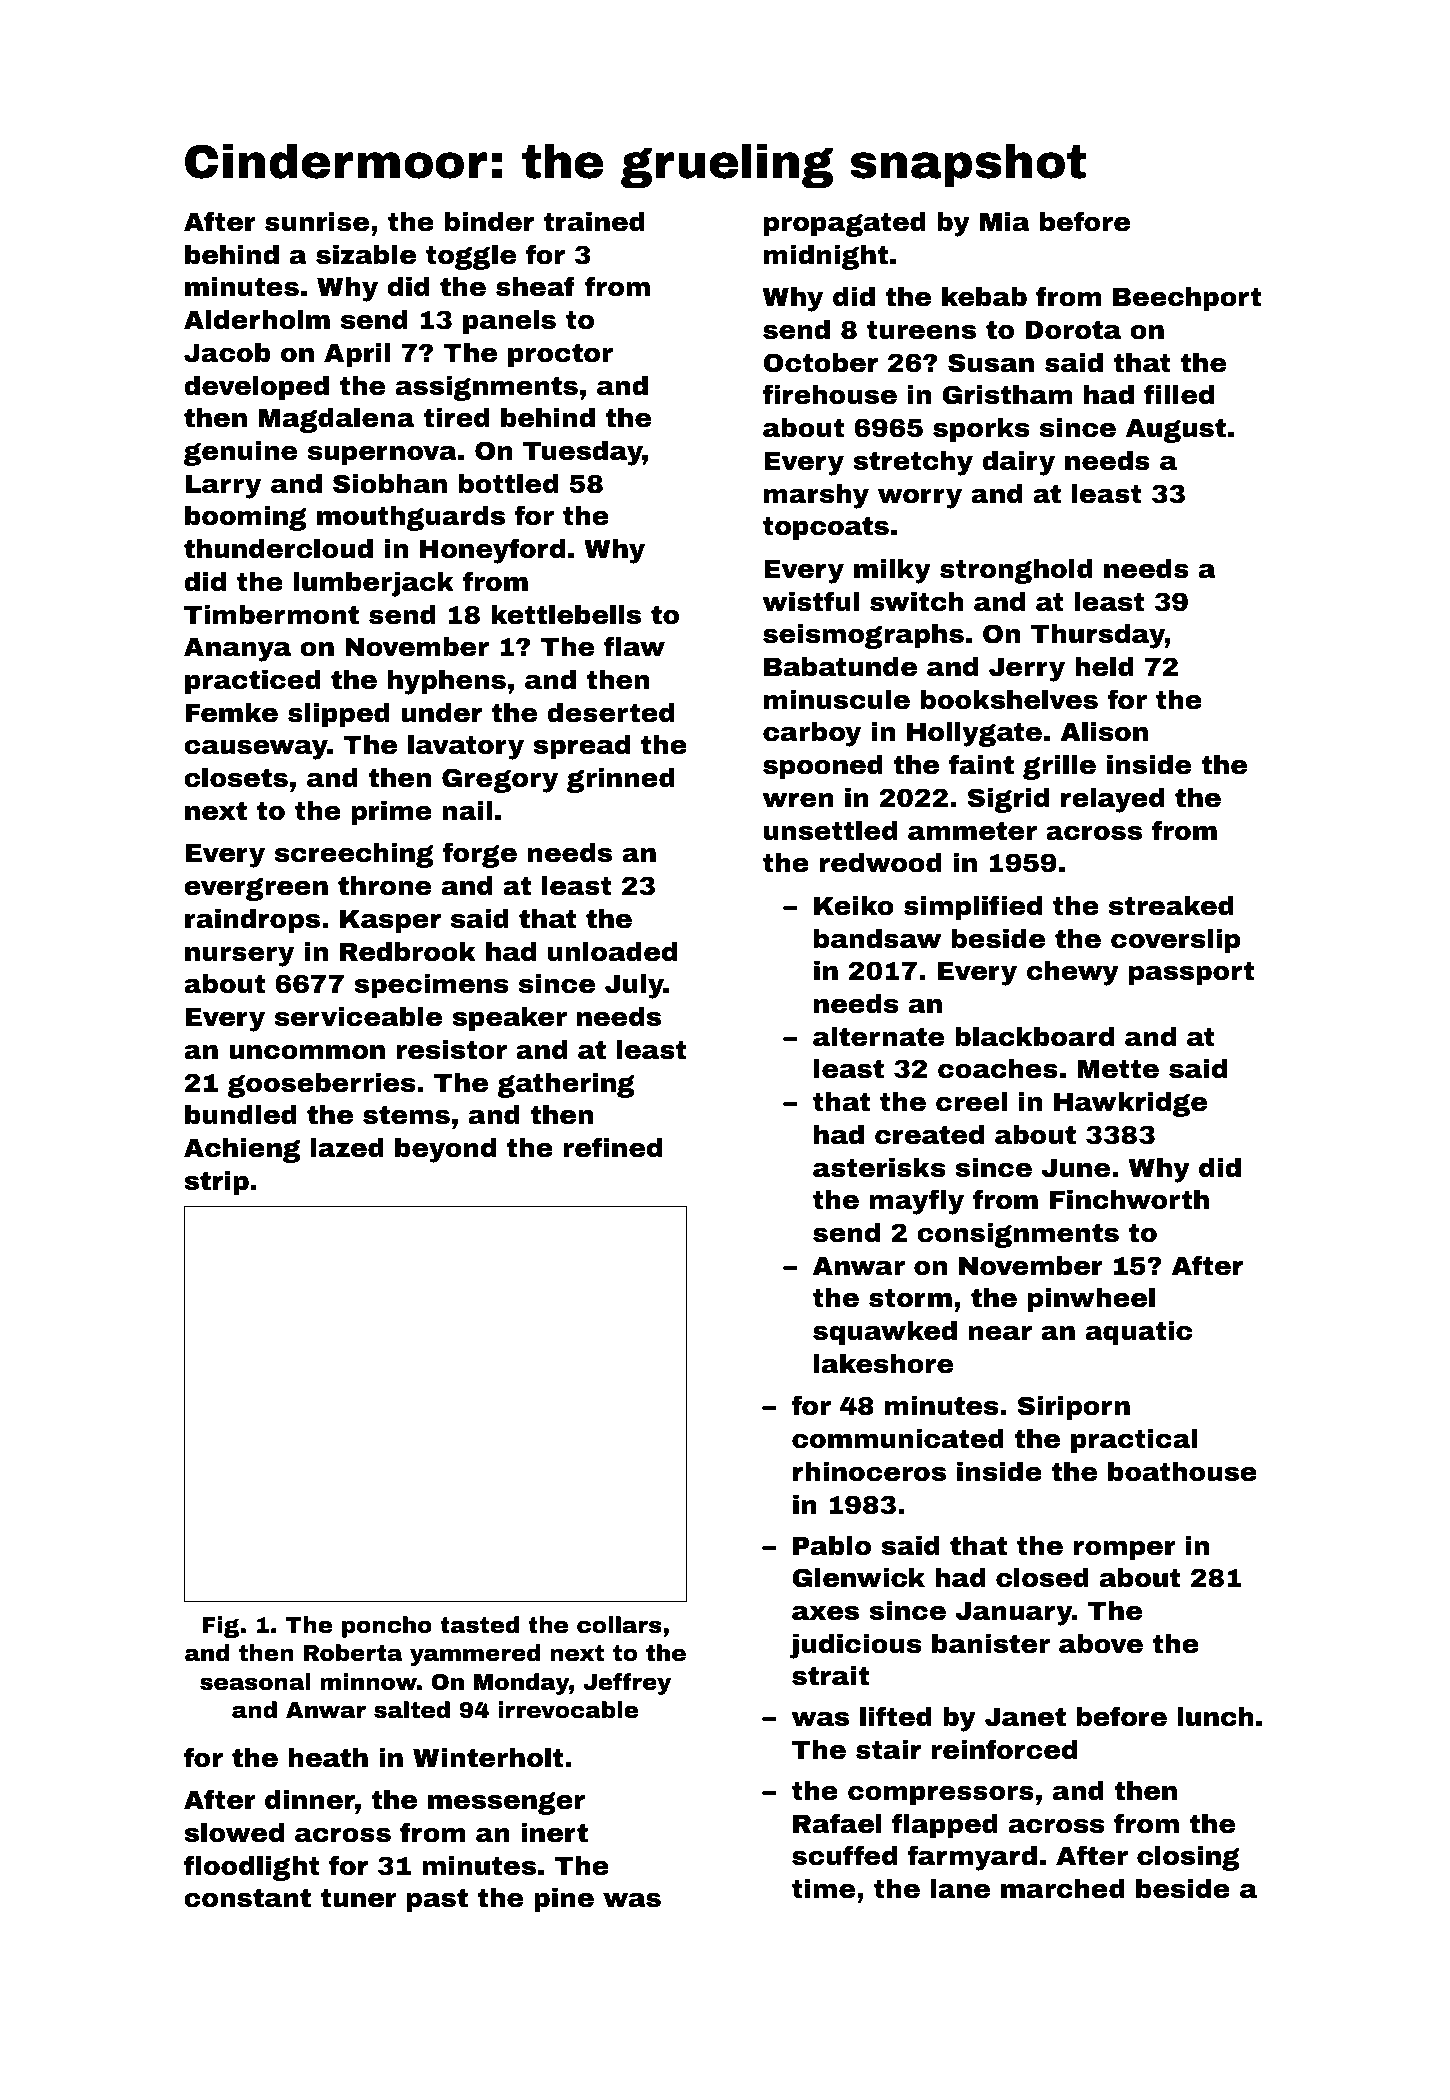  I want to click on chewy, so click(1073, 973).
